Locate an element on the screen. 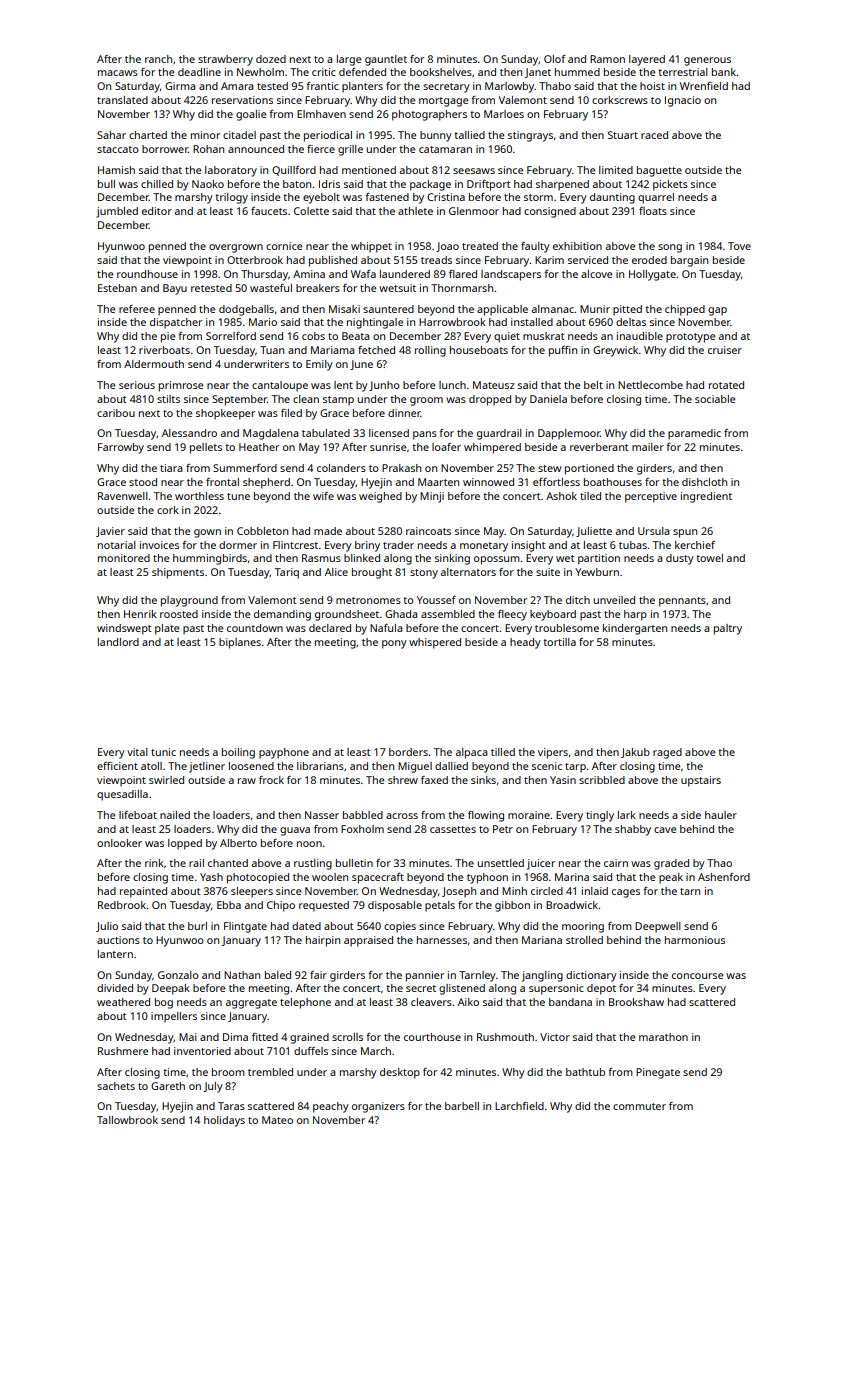 This screenshot has height=1400, width=849. noon is located at coordinates (309, 844).
